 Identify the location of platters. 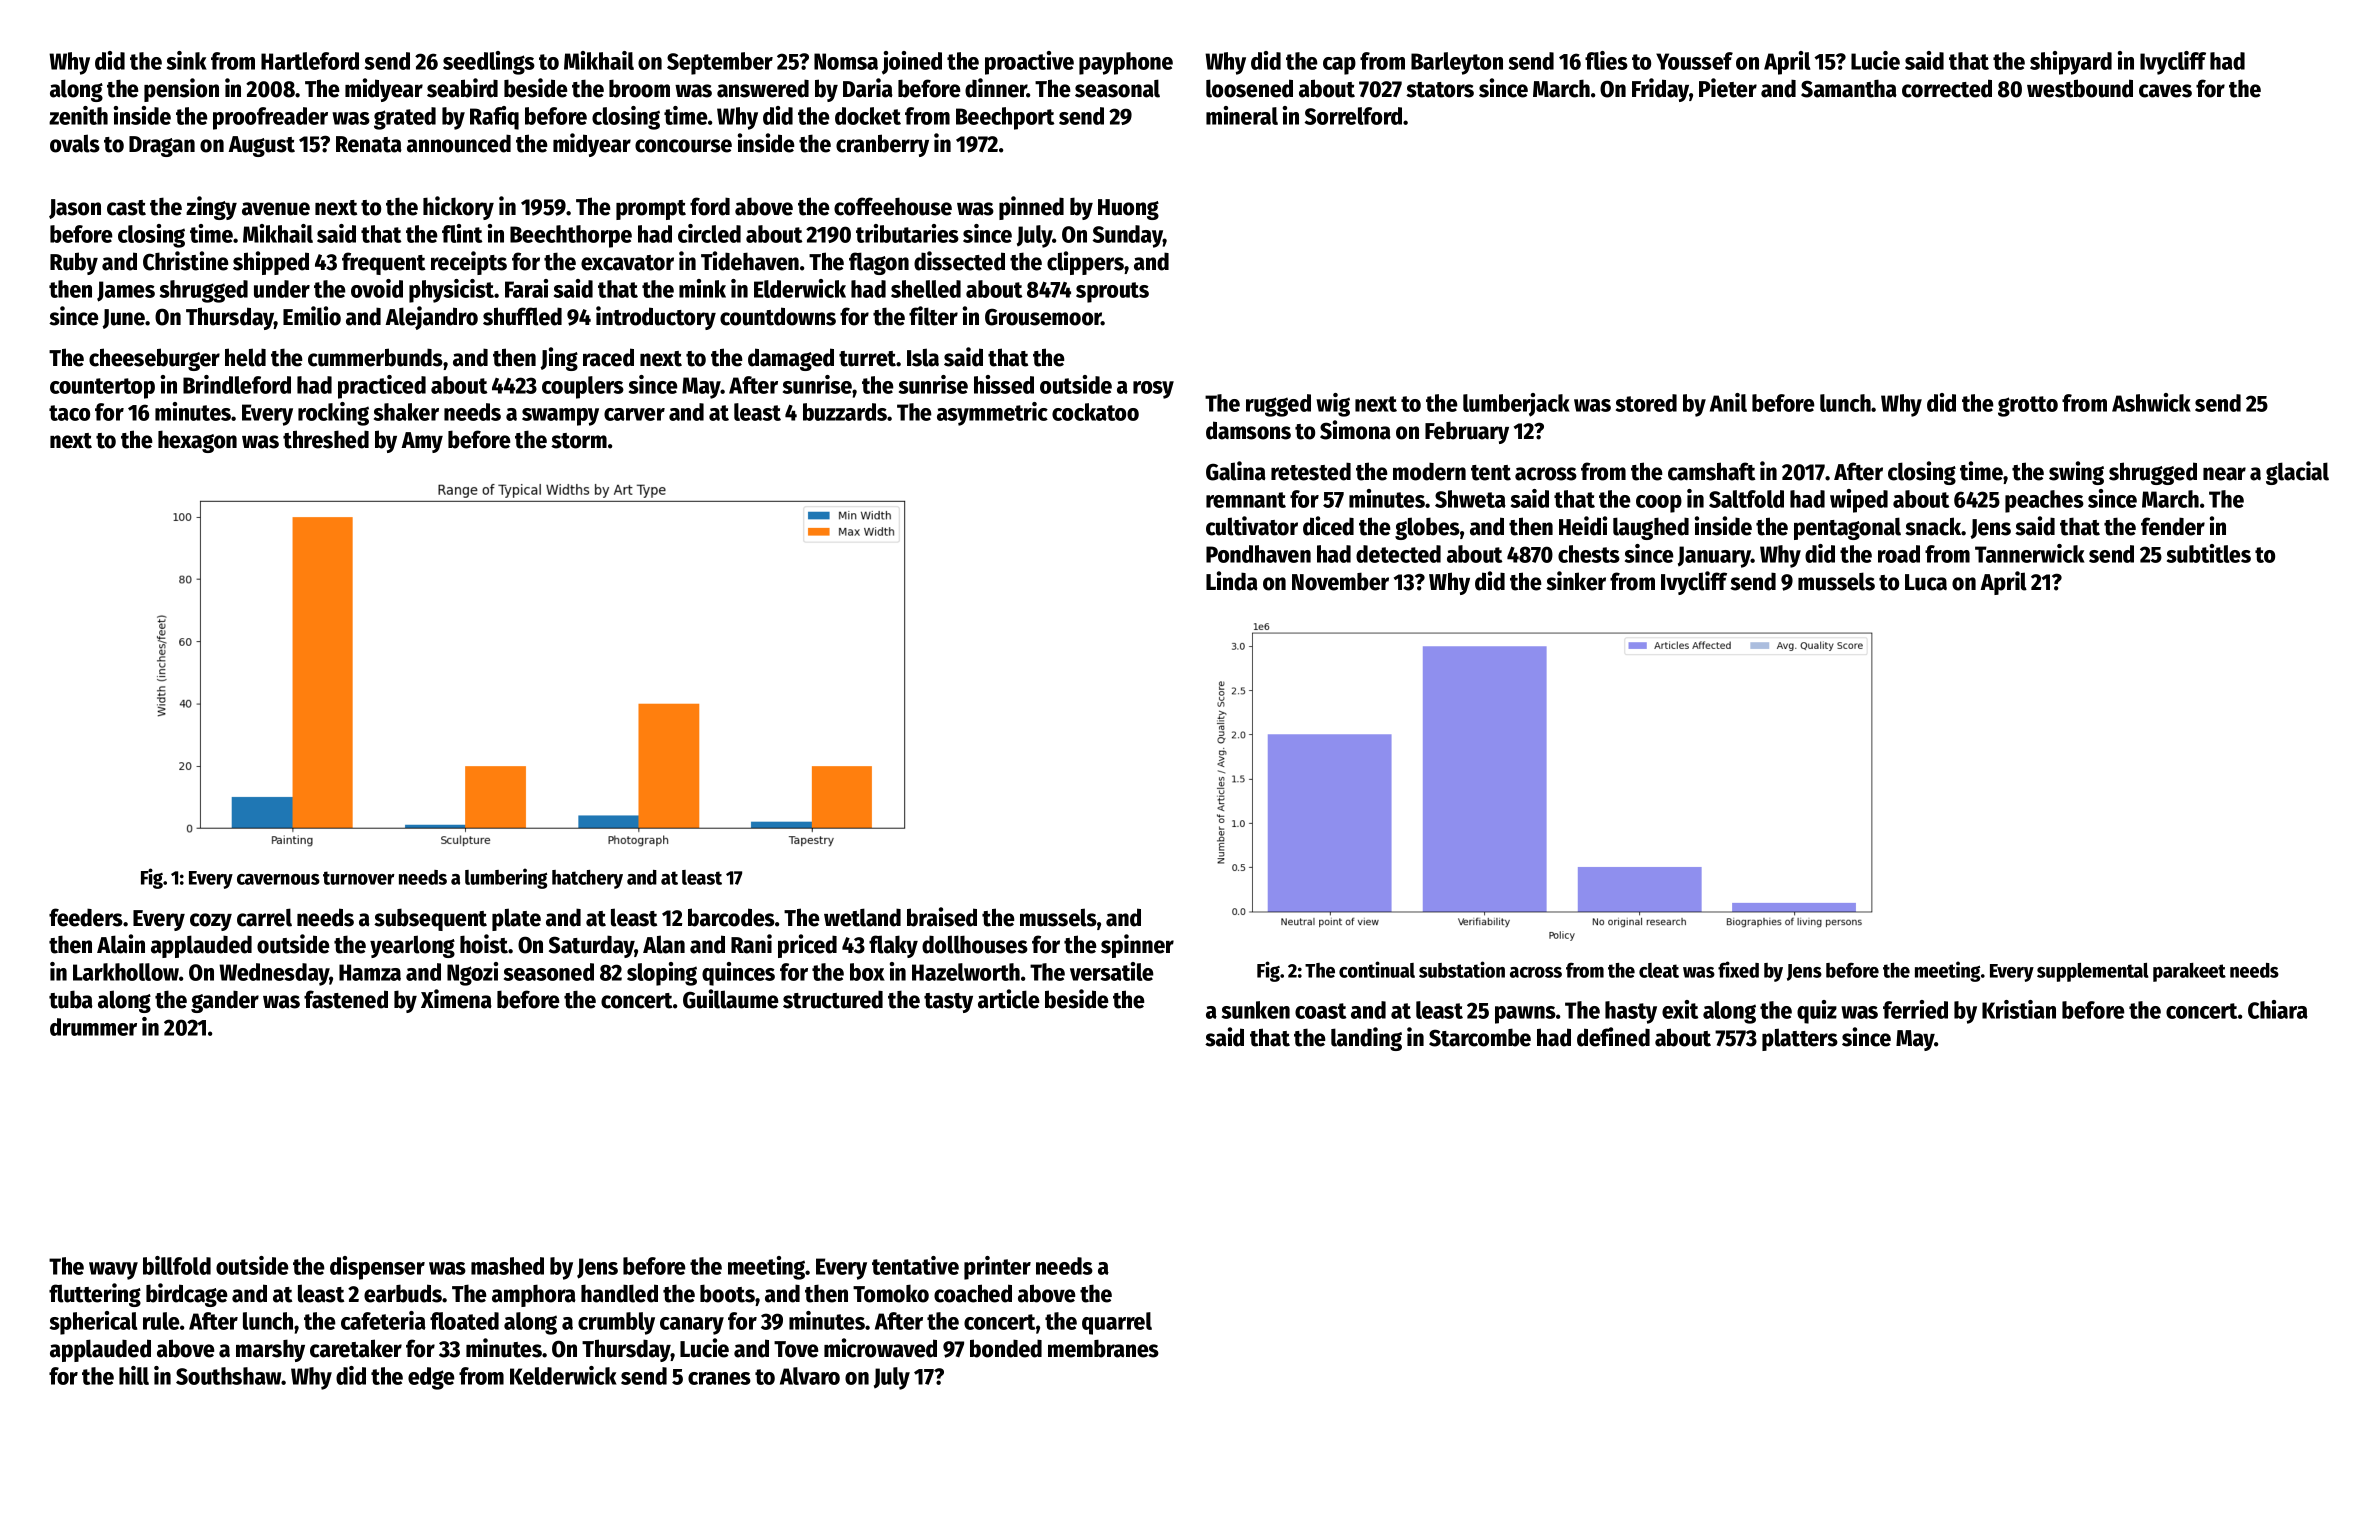
(1800, 1039).
